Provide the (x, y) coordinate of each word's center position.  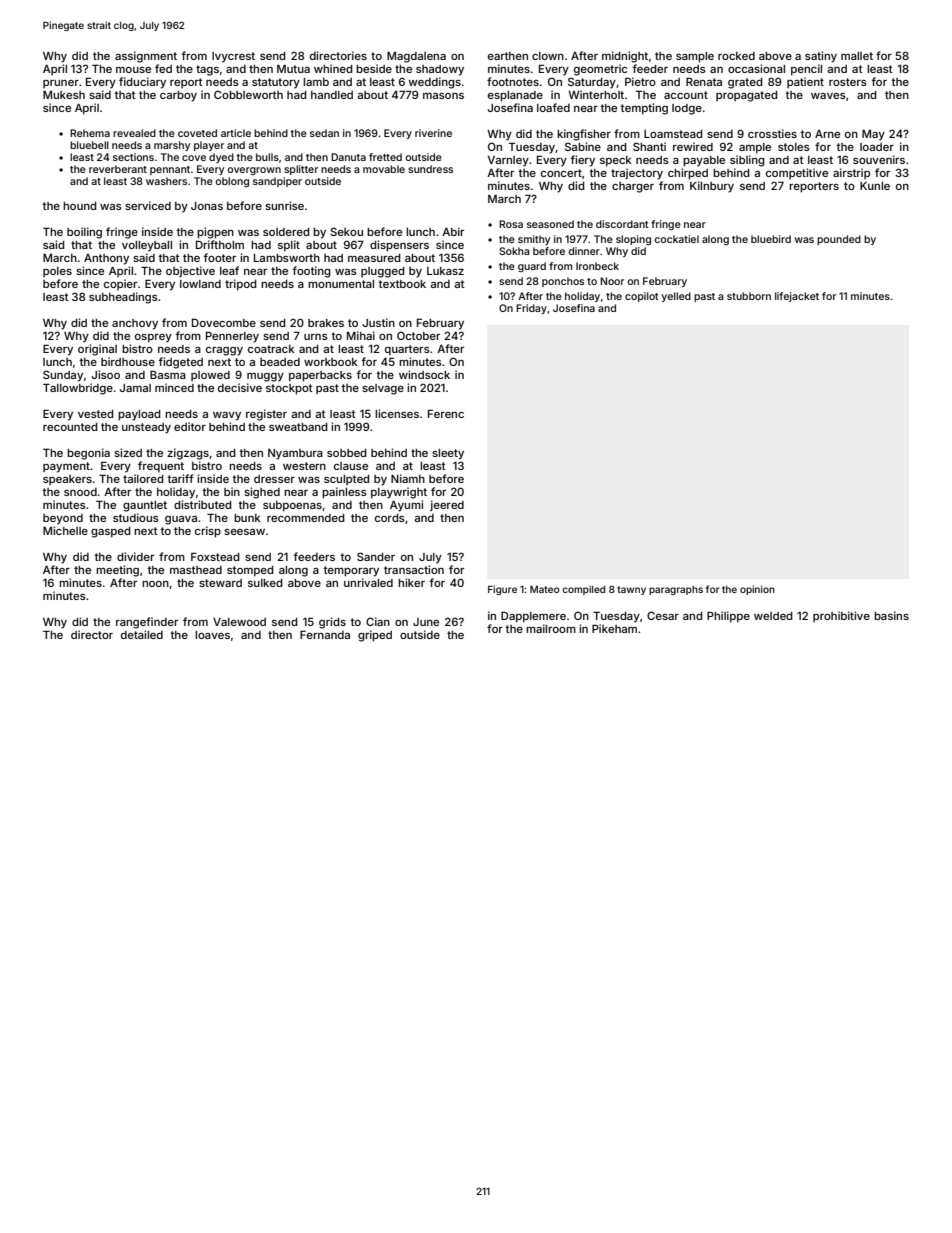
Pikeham (614, 628)
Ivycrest (233, 57)
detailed (142, 634)
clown (548, 56)
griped (375, 636)
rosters (848, 82)
